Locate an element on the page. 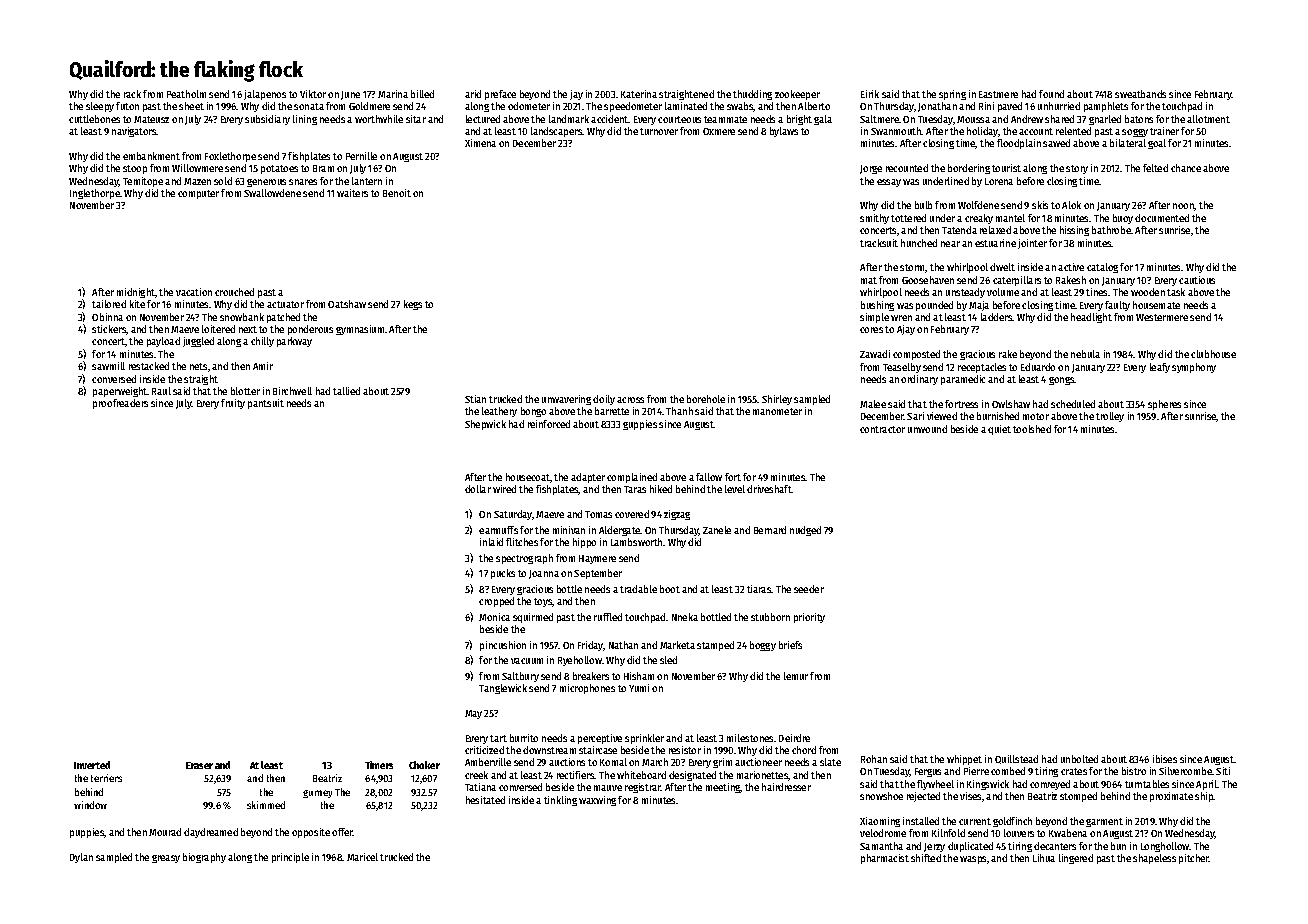 This image has height=924, width=1308. meeting is located at coordinates (723, 788).
